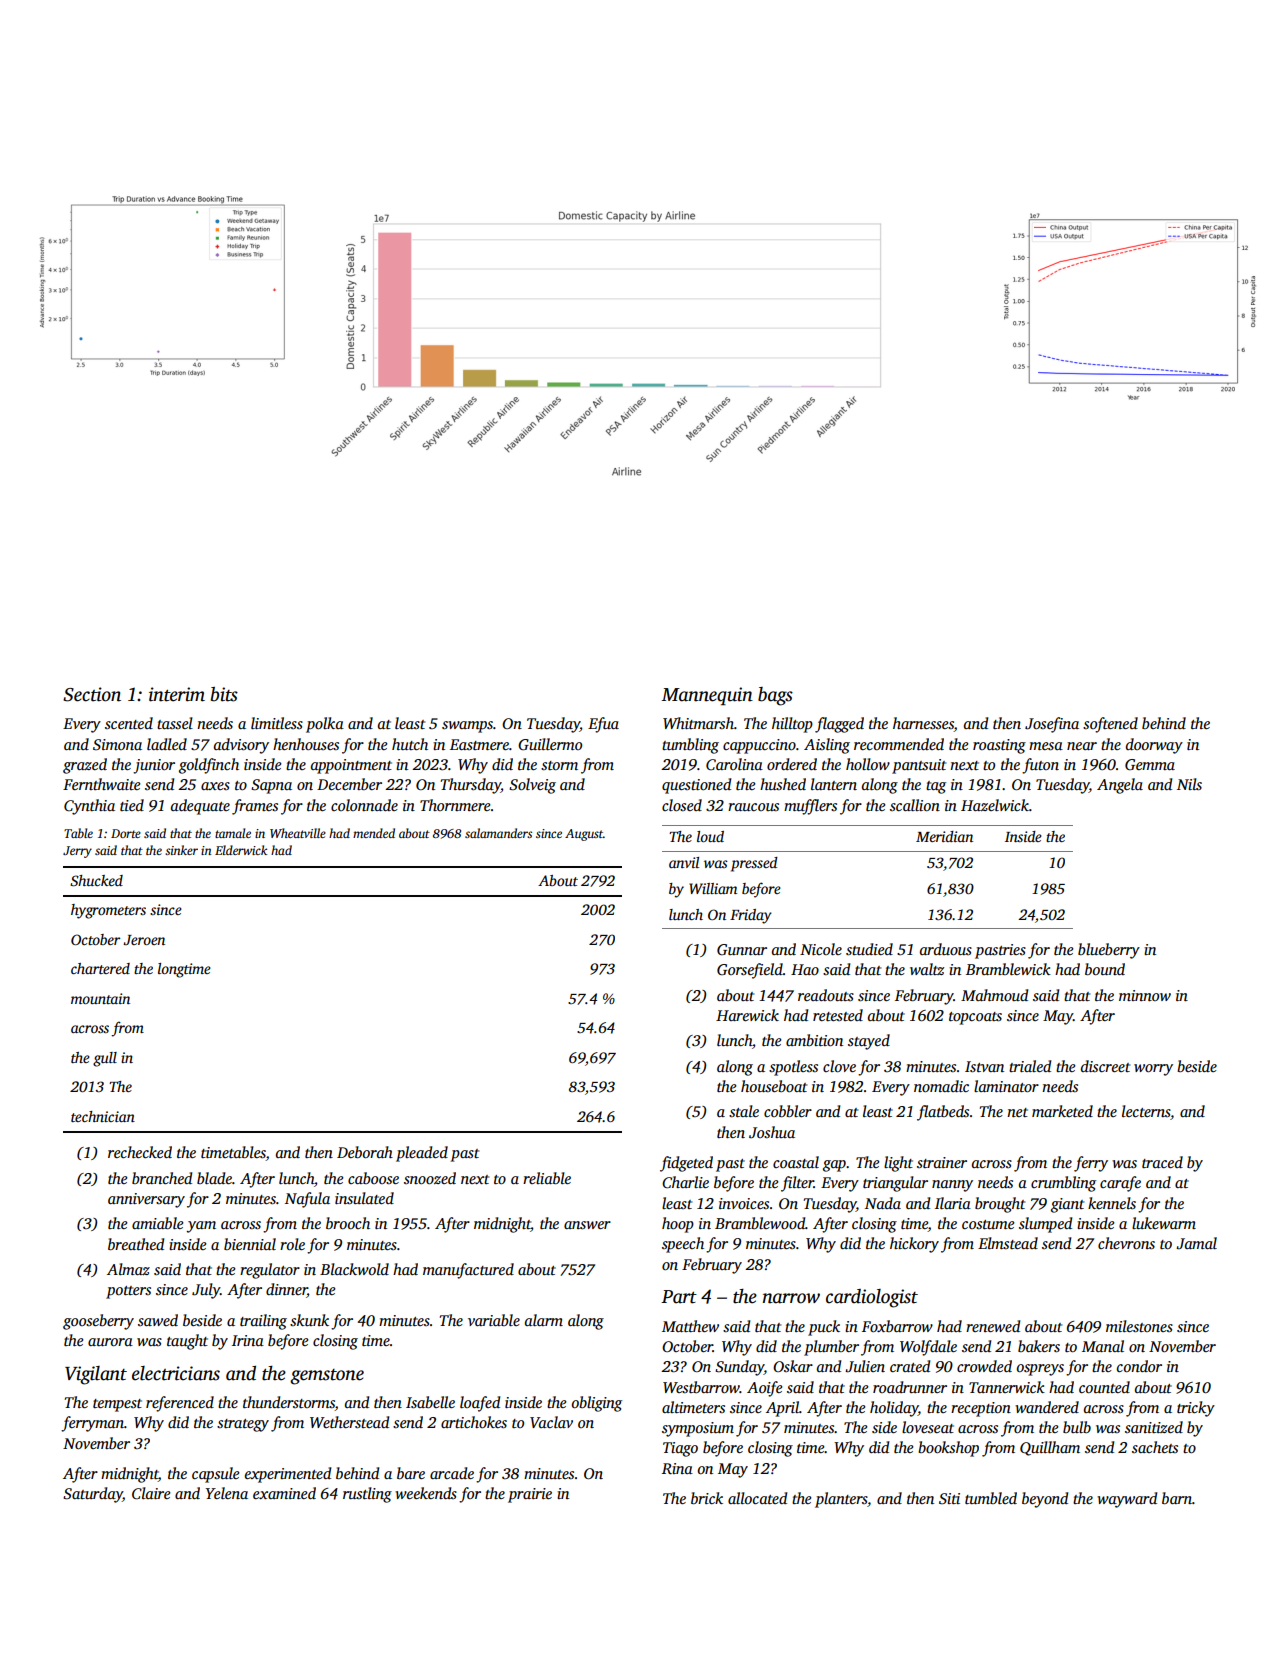 This screenshot has height=1662, width=1284. What do you see at coordinates (764, 1389) in the screenshot?
I see `Aoife` at bounding box center [764, 1389].
